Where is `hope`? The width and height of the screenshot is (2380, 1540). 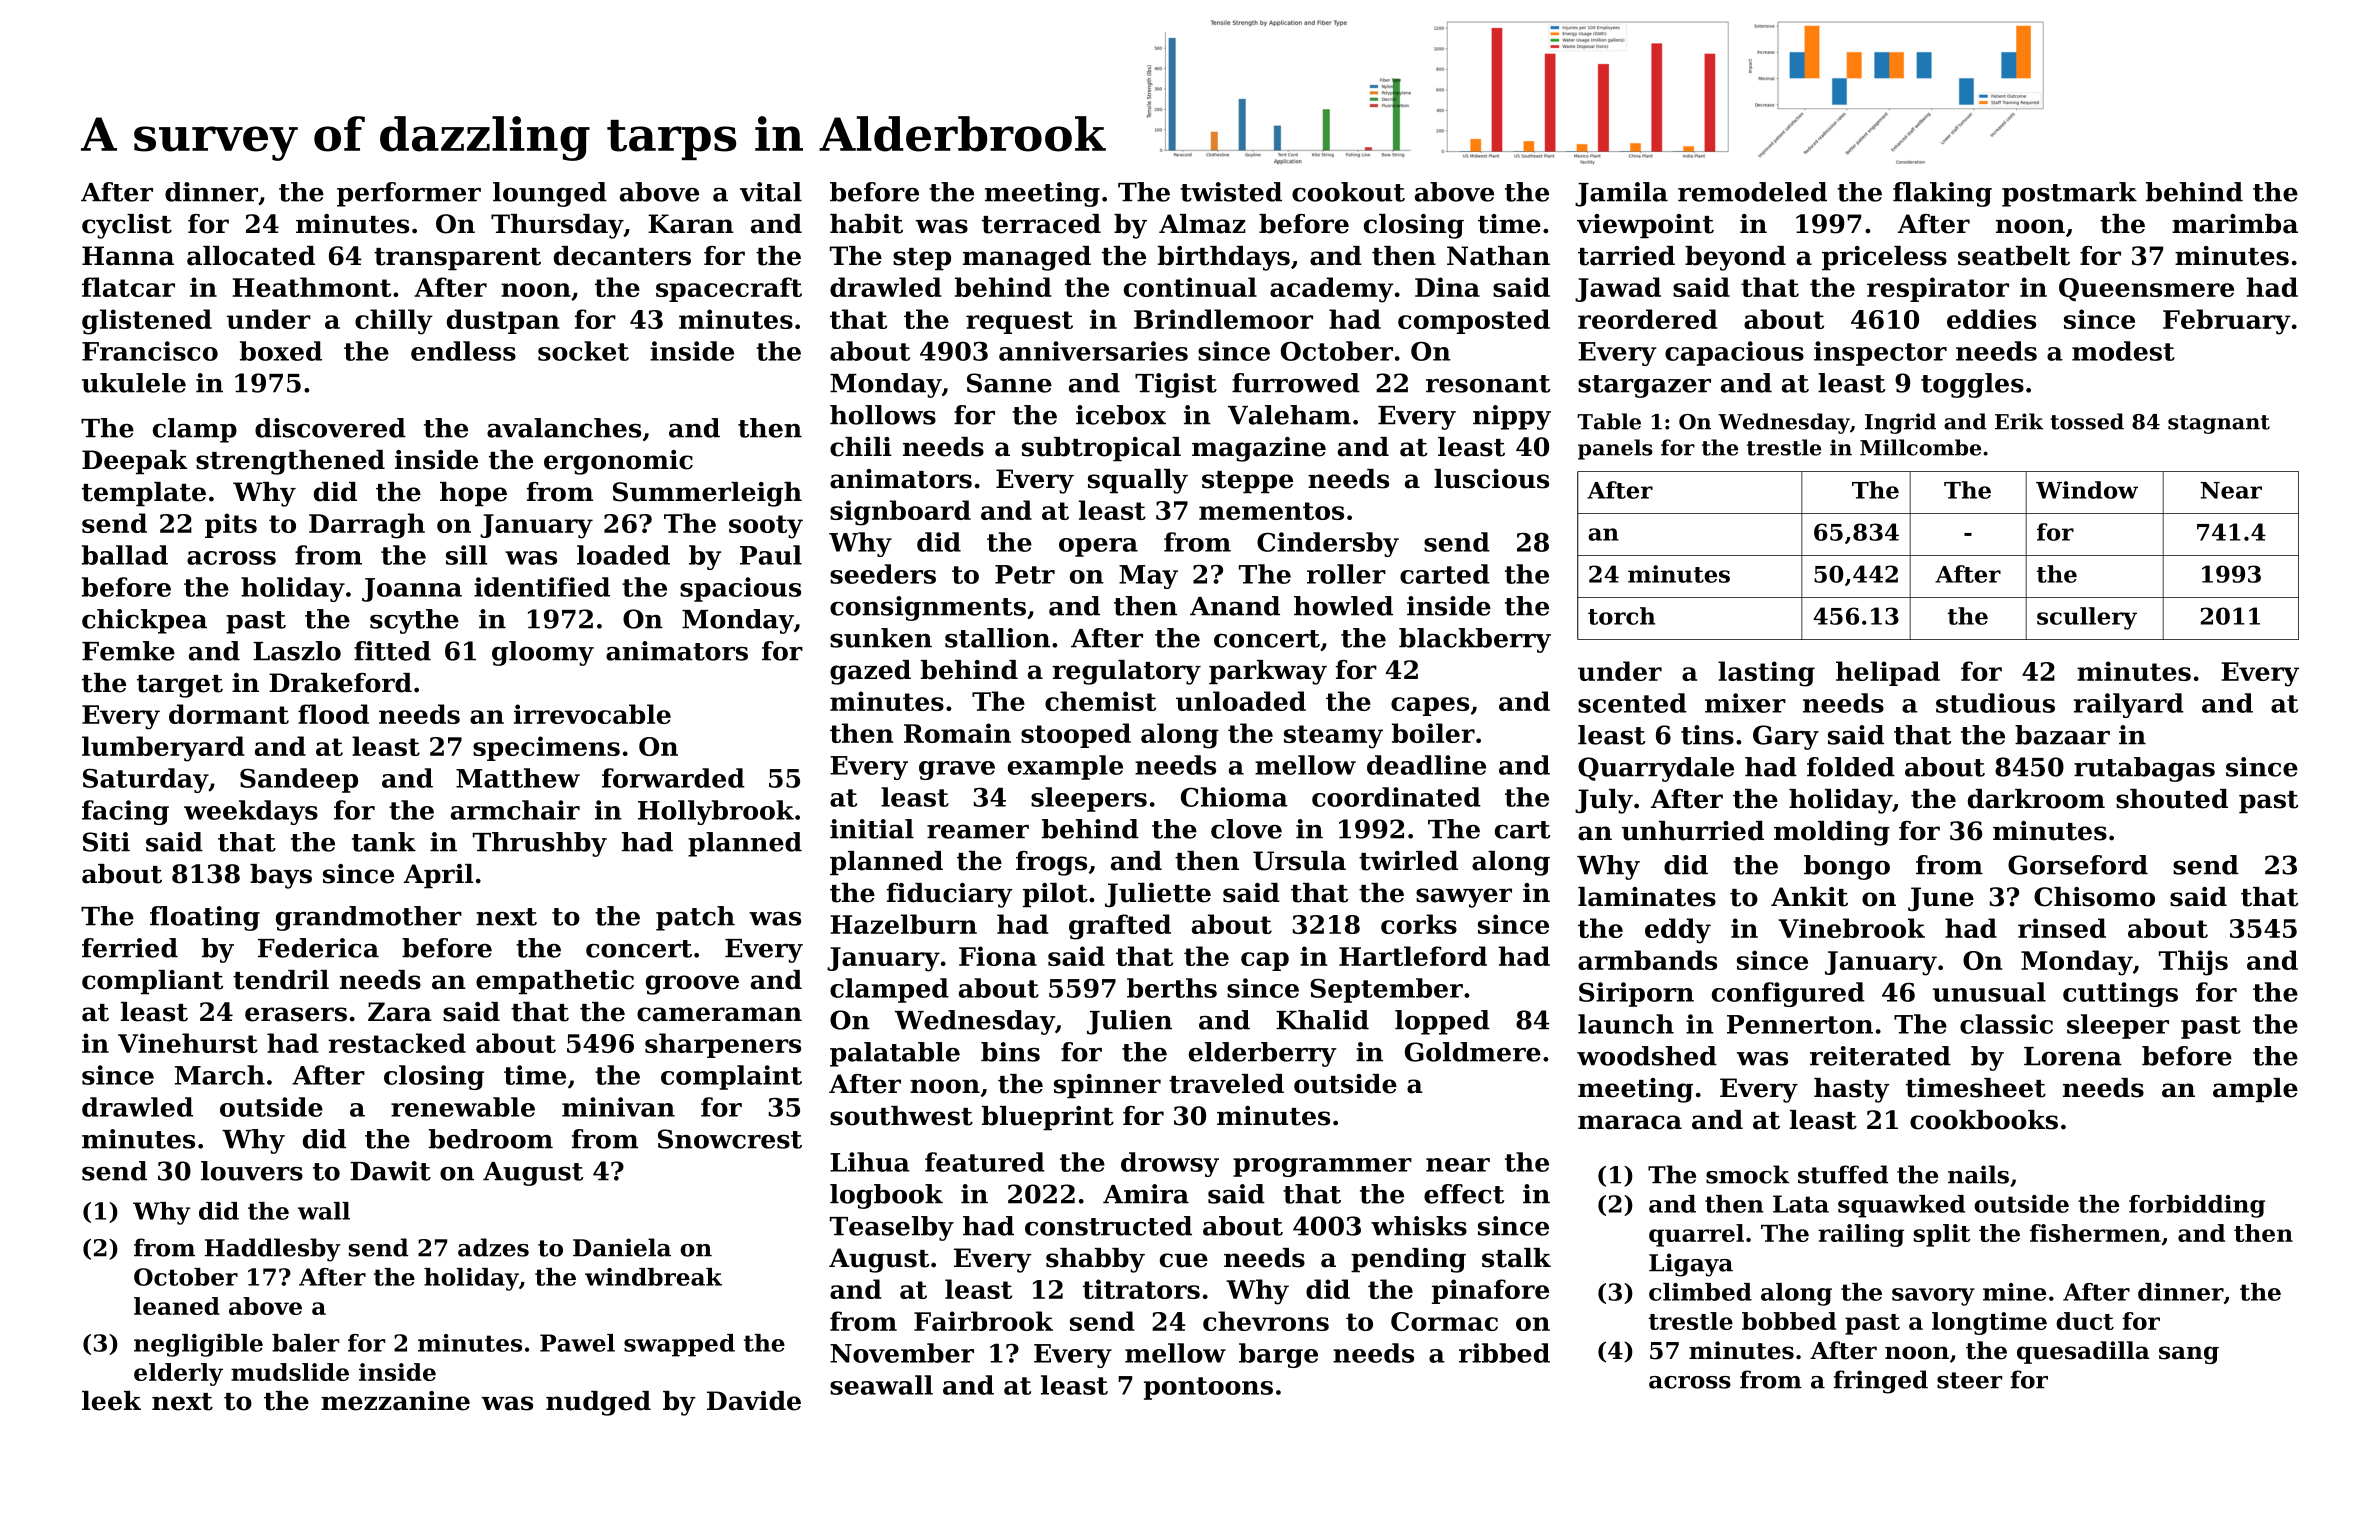 hope is located at coordinates (473, 494).
